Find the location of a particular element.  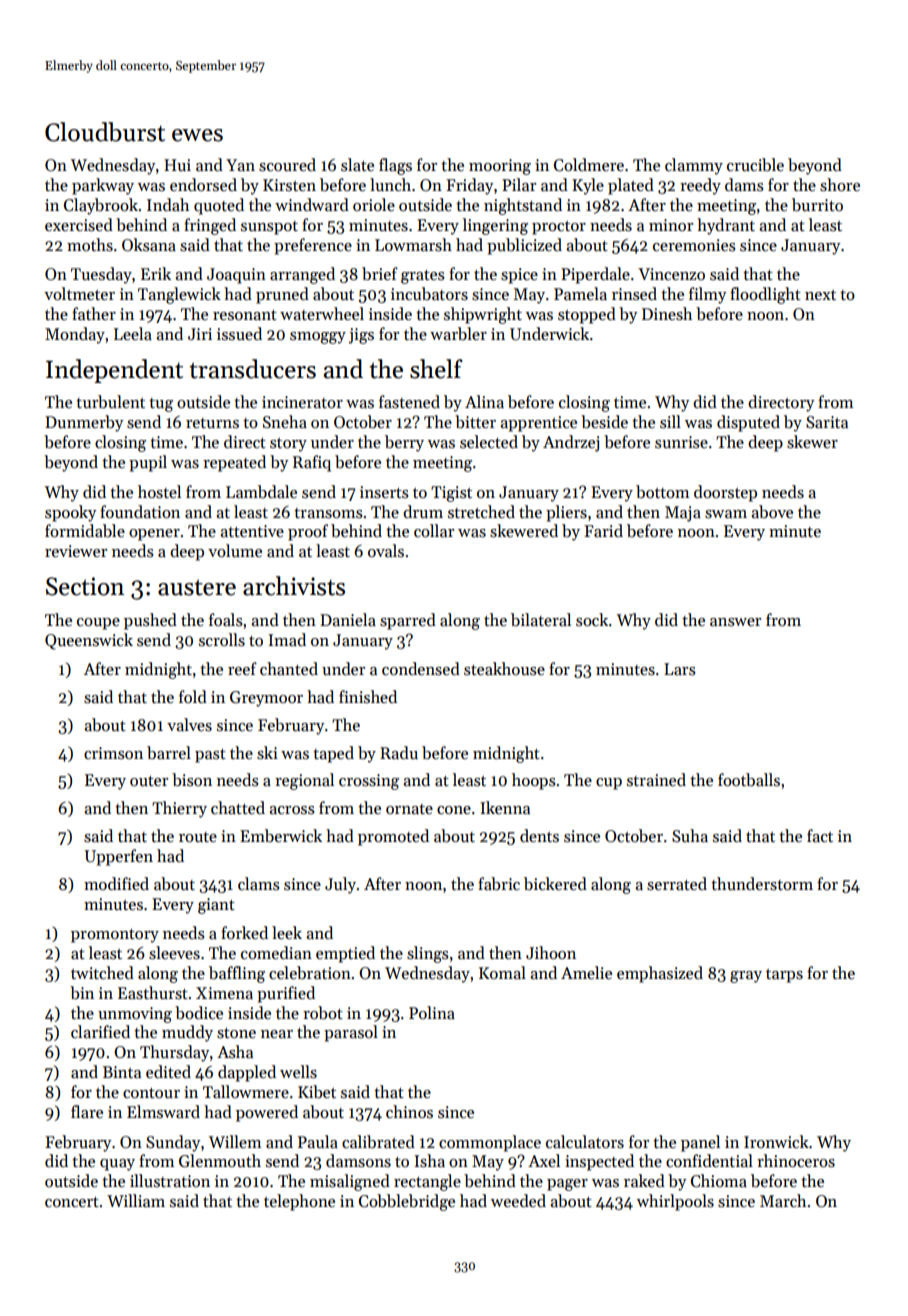

crimson is located at coordinates (113, 753).
